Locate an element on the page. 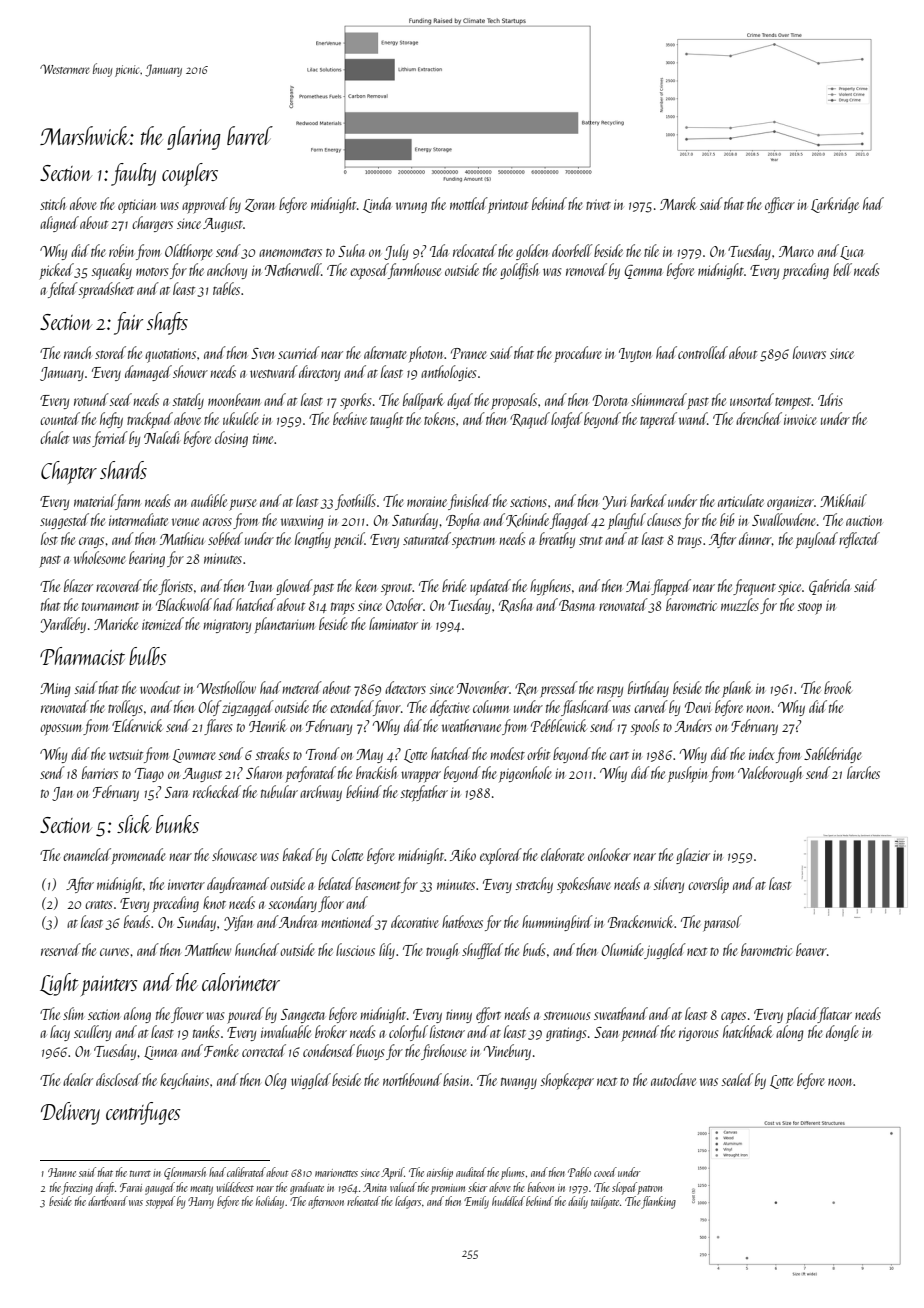 Image resolution: width=924 pixels, height=1308 pixels. Pebblewick is located at coordinates (559, 725).
